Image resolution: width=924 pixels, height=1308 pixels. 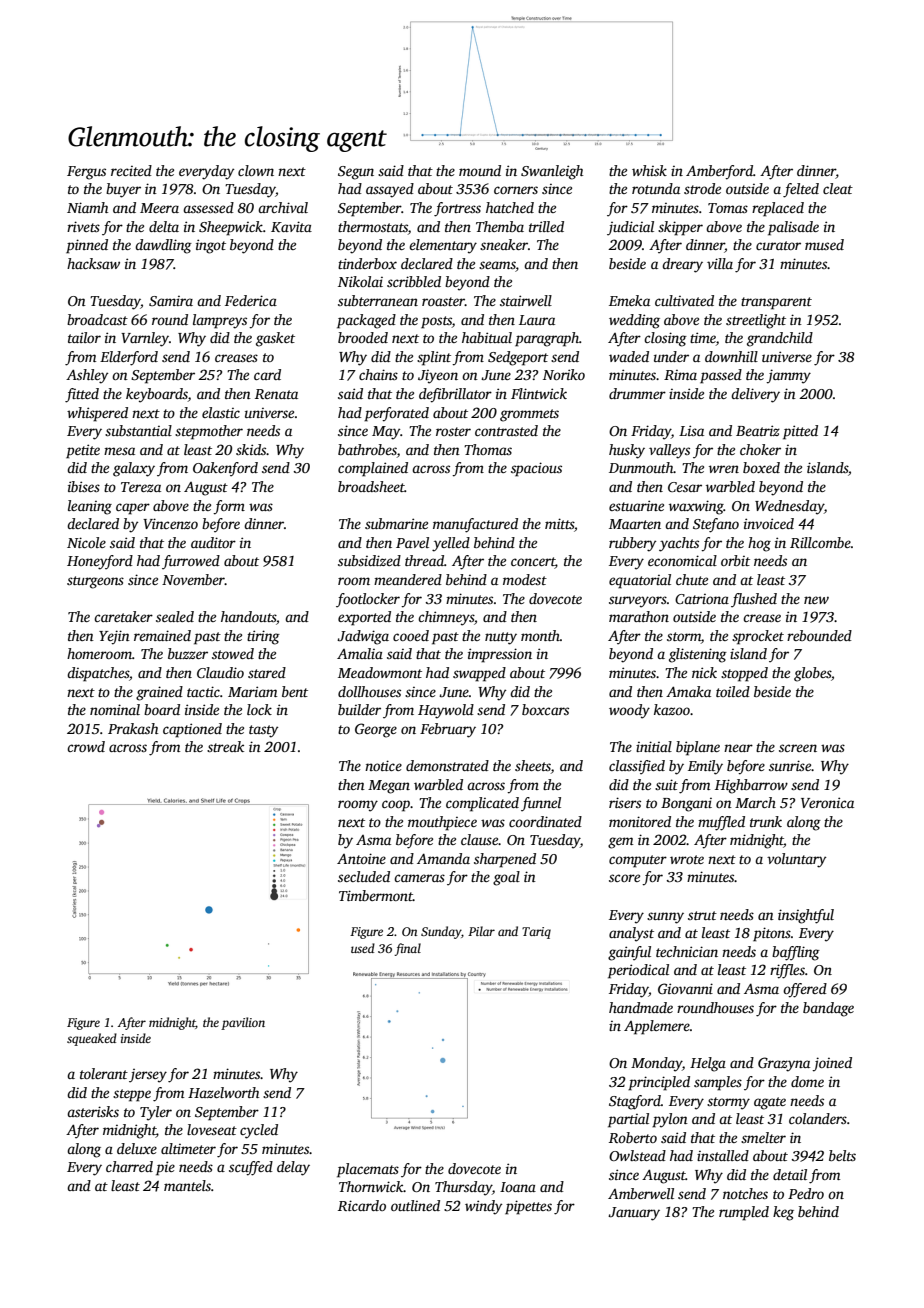 What do you see at coordinates (756, 321) in the screenshot?
I see `streetlight` at bounding box center [756, 321].
